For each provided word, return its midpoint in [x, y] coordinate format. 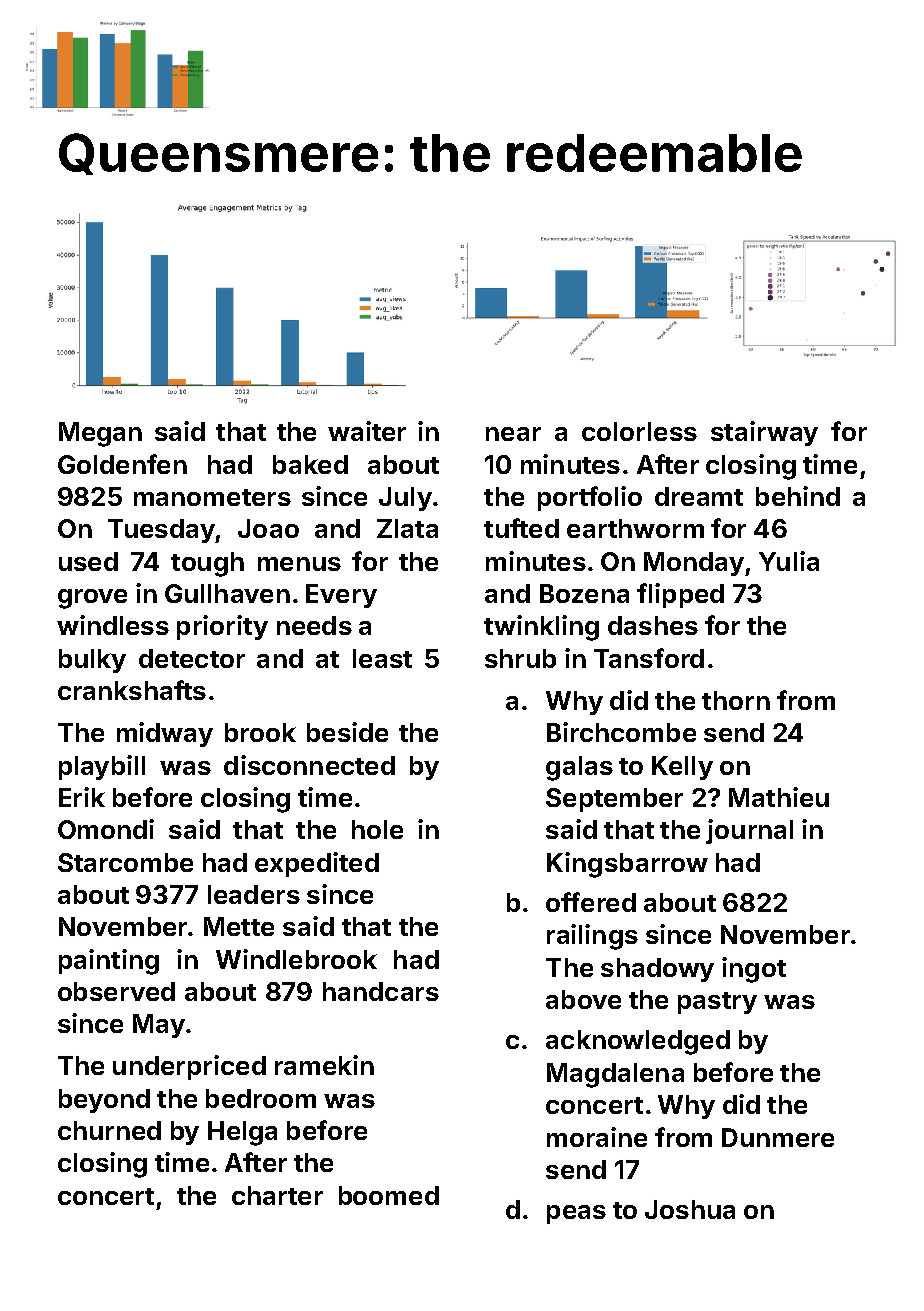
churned [109, 1130]
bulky [92, 661]
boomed [389, 1195]
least [382, 658]
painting [109, 962]
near [513, 434]
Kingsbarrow [627, 865]
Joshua [690, 1209]
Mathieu [779, 797]
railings [592, 937]
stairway [764, 433]
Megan [100, 434]
